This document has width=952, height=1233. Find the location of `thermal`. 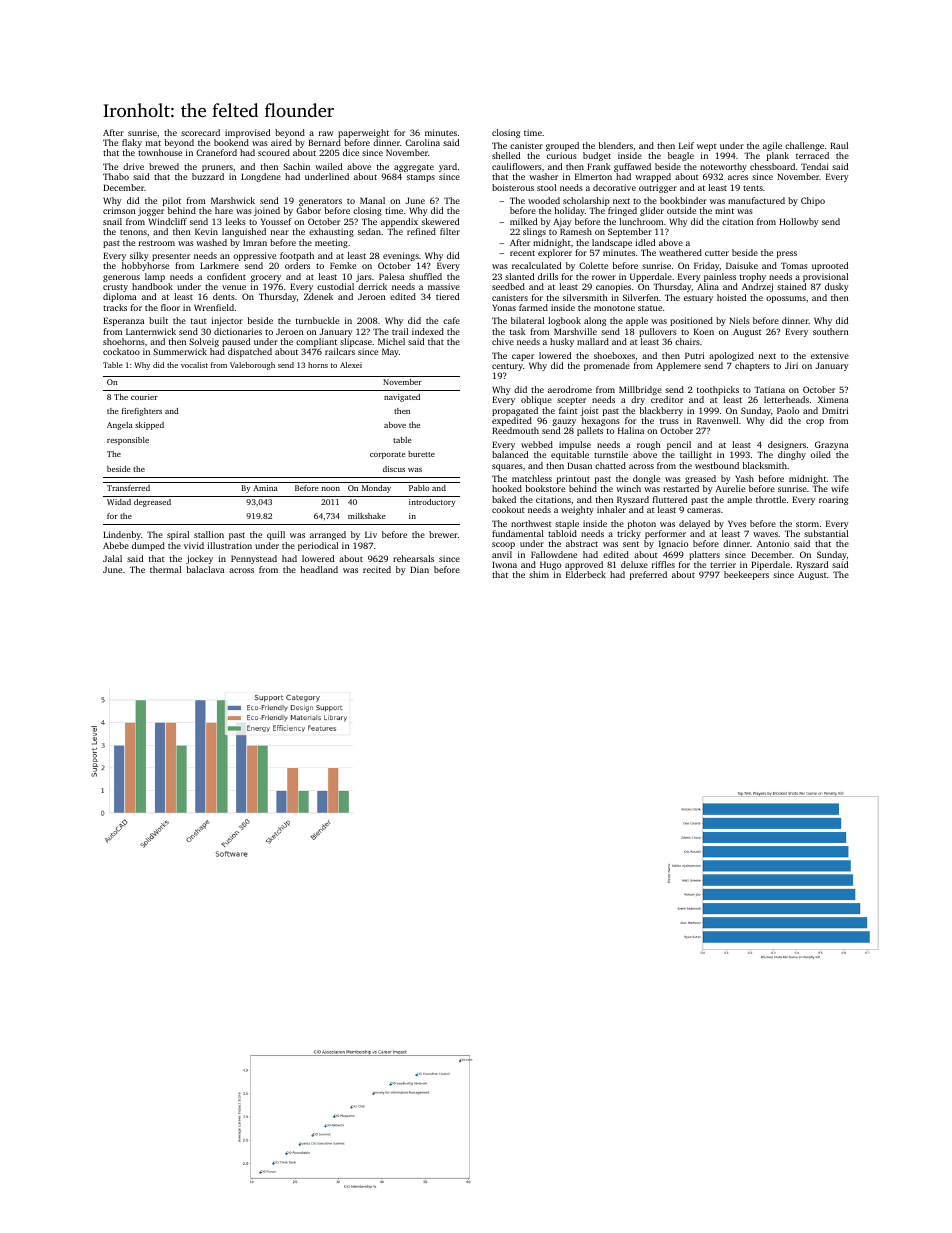

thermal is located at coordinates (165, 569).
